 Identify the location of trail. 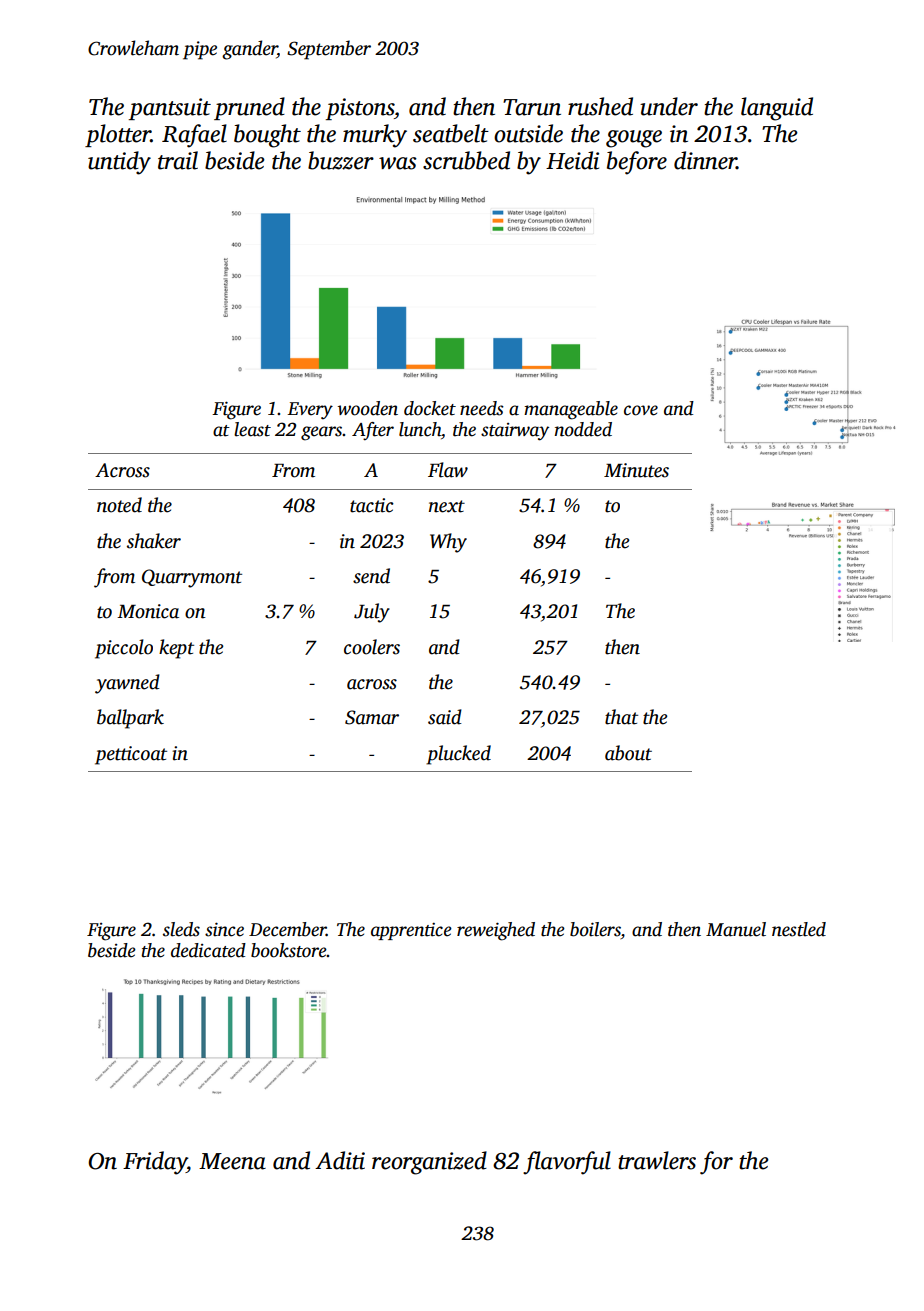
(178, 160).
